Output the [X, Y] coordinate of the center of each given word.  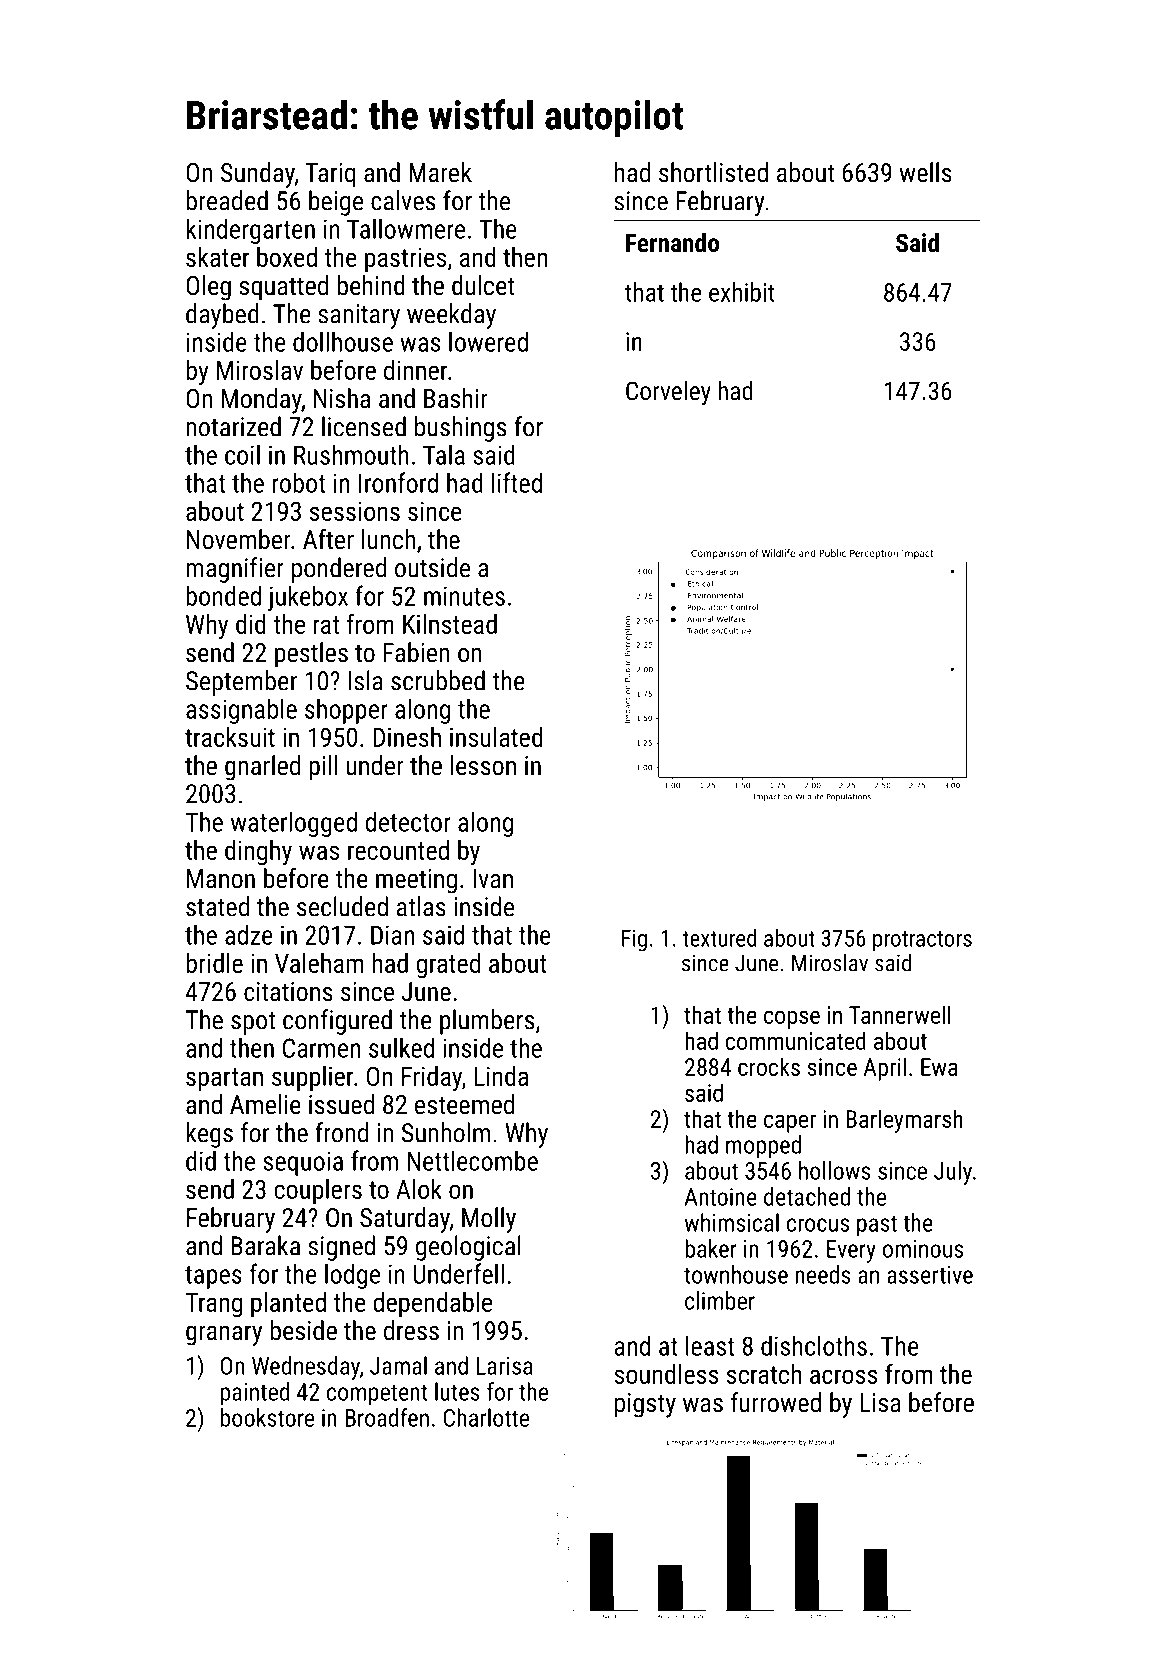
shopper [346, 711]
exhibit [742, 292]
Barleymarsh [904, 1121]
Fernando [672, 242]
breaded [227, 200]
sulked [401, 1047]
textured [719, 938]
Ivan [493, 878]
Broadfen [387, 1417]
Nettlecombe [473, 1160]
